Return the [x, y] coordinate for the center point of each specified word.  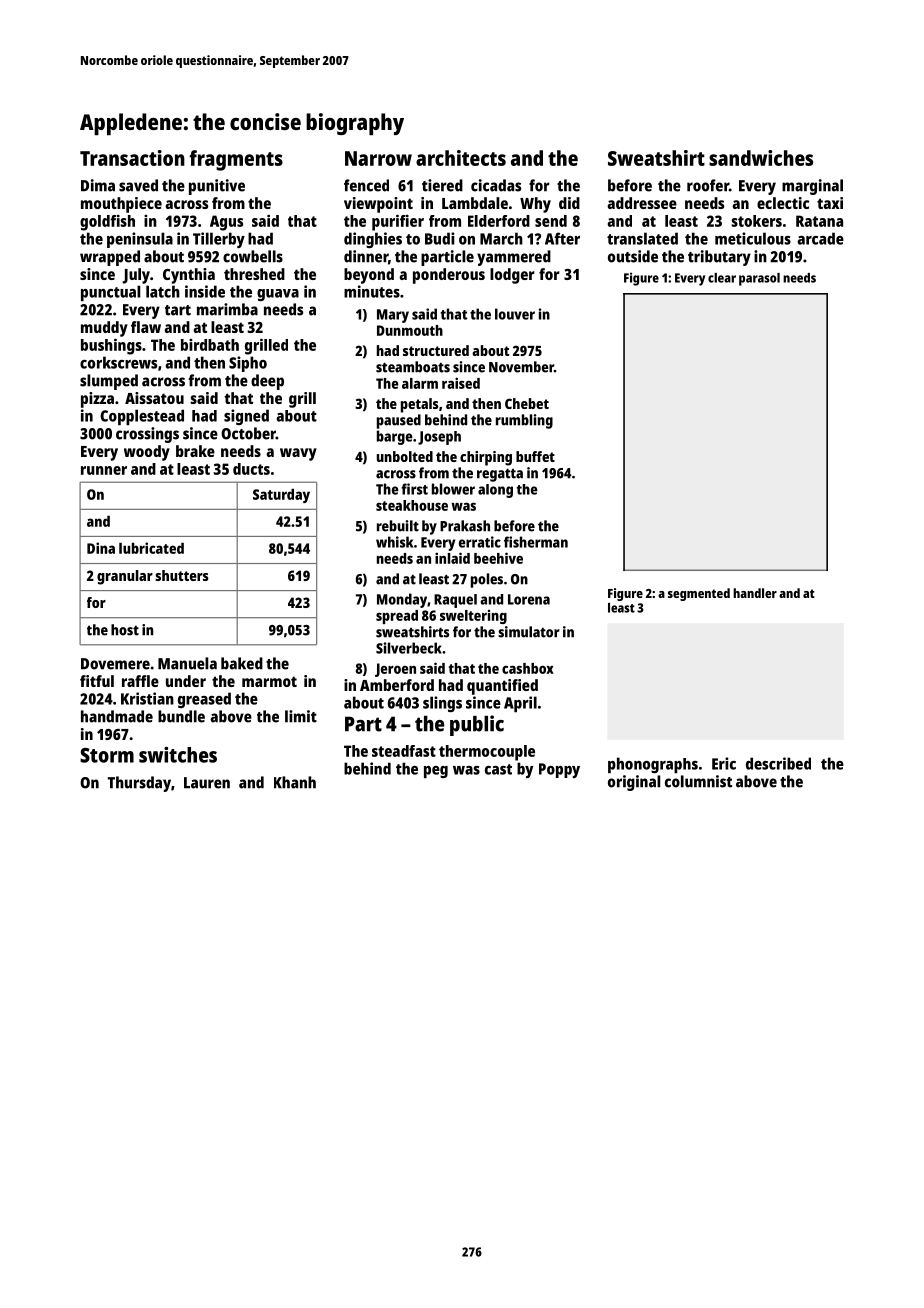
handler [755, 593]
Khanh [295, 782]
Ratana [819, 221]
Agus [226, 223]
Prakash [465, 526]
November [521, 367]
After [562, 238]
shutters [182, 575]
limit [301, 716]
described [778, 763]
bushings [111, 346]
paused [399, 421]
